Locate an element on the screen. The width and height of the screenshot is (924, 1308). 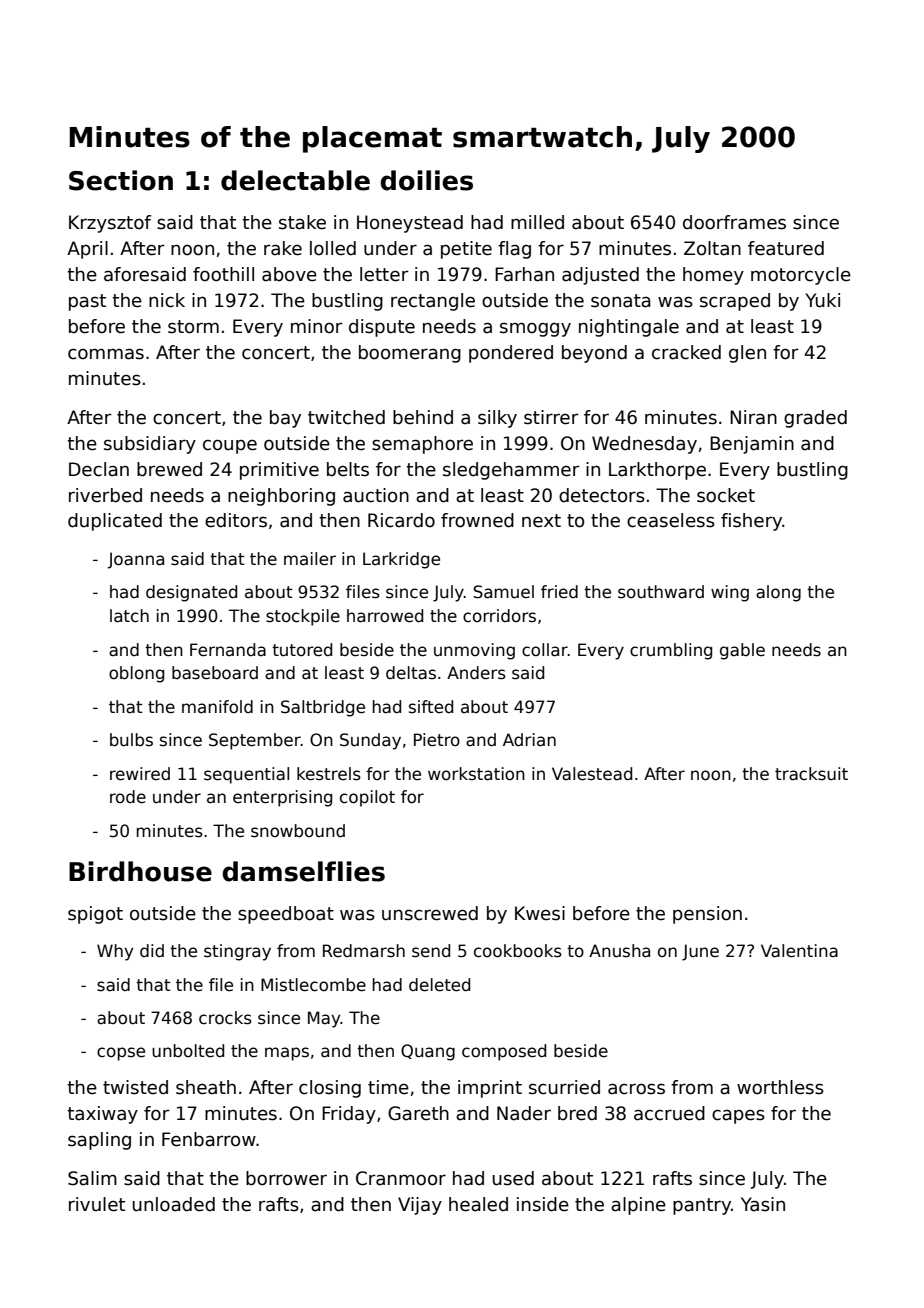
foothill is located at coordinates (223, 274).
